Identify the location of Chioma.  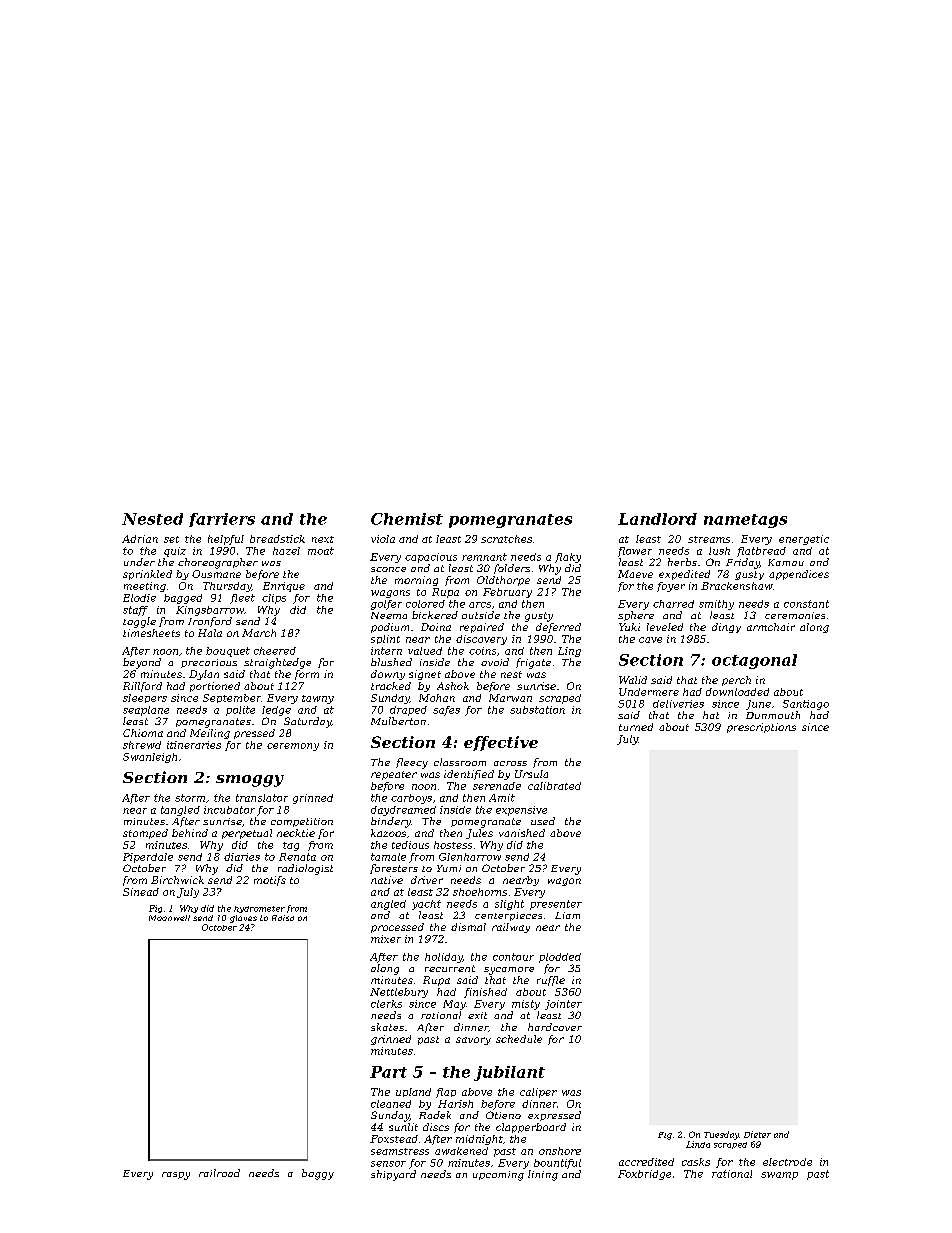
(143, 733).
